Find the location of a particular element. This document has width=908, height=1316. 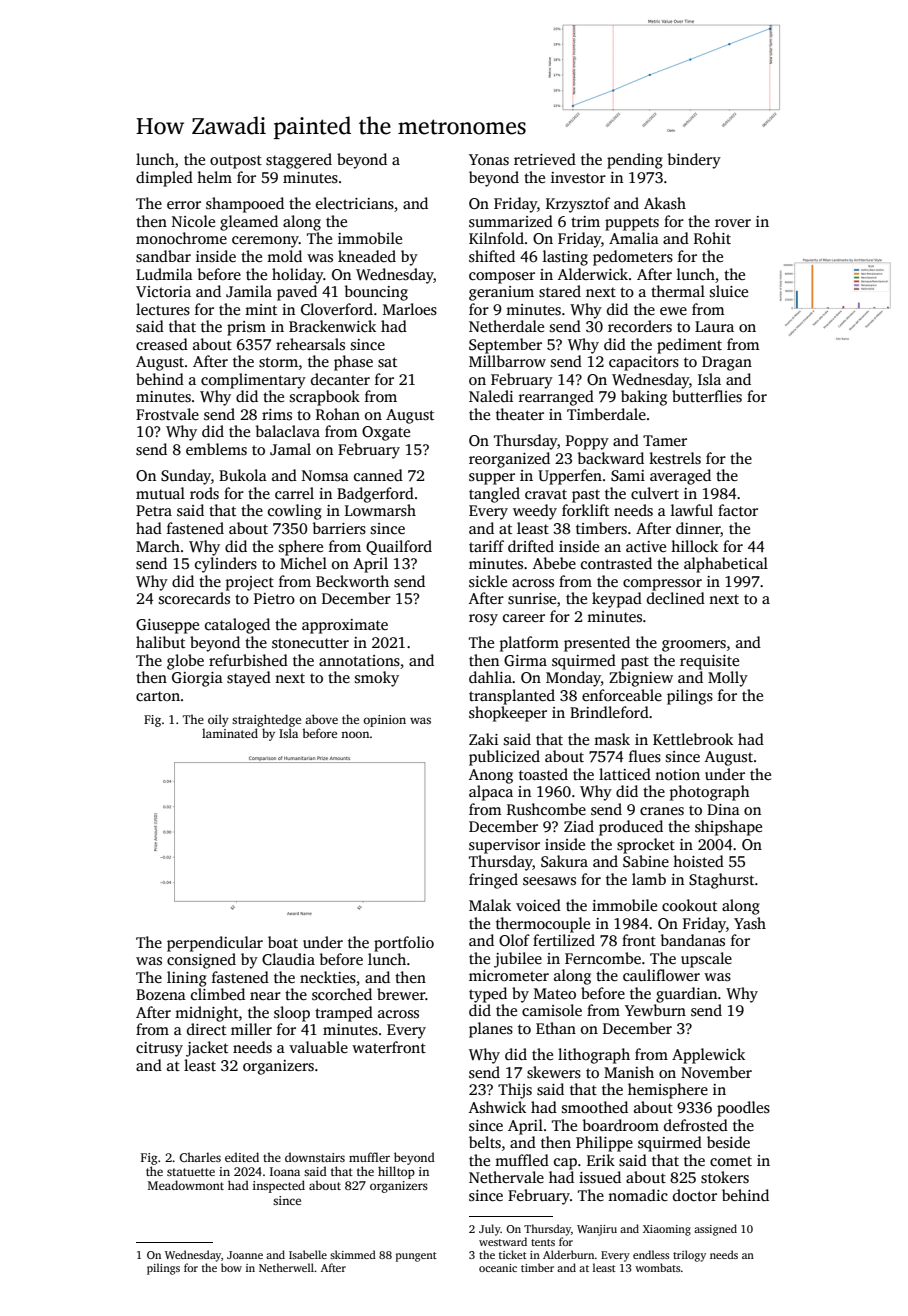

carrel is located at coordinates (294, 493).
